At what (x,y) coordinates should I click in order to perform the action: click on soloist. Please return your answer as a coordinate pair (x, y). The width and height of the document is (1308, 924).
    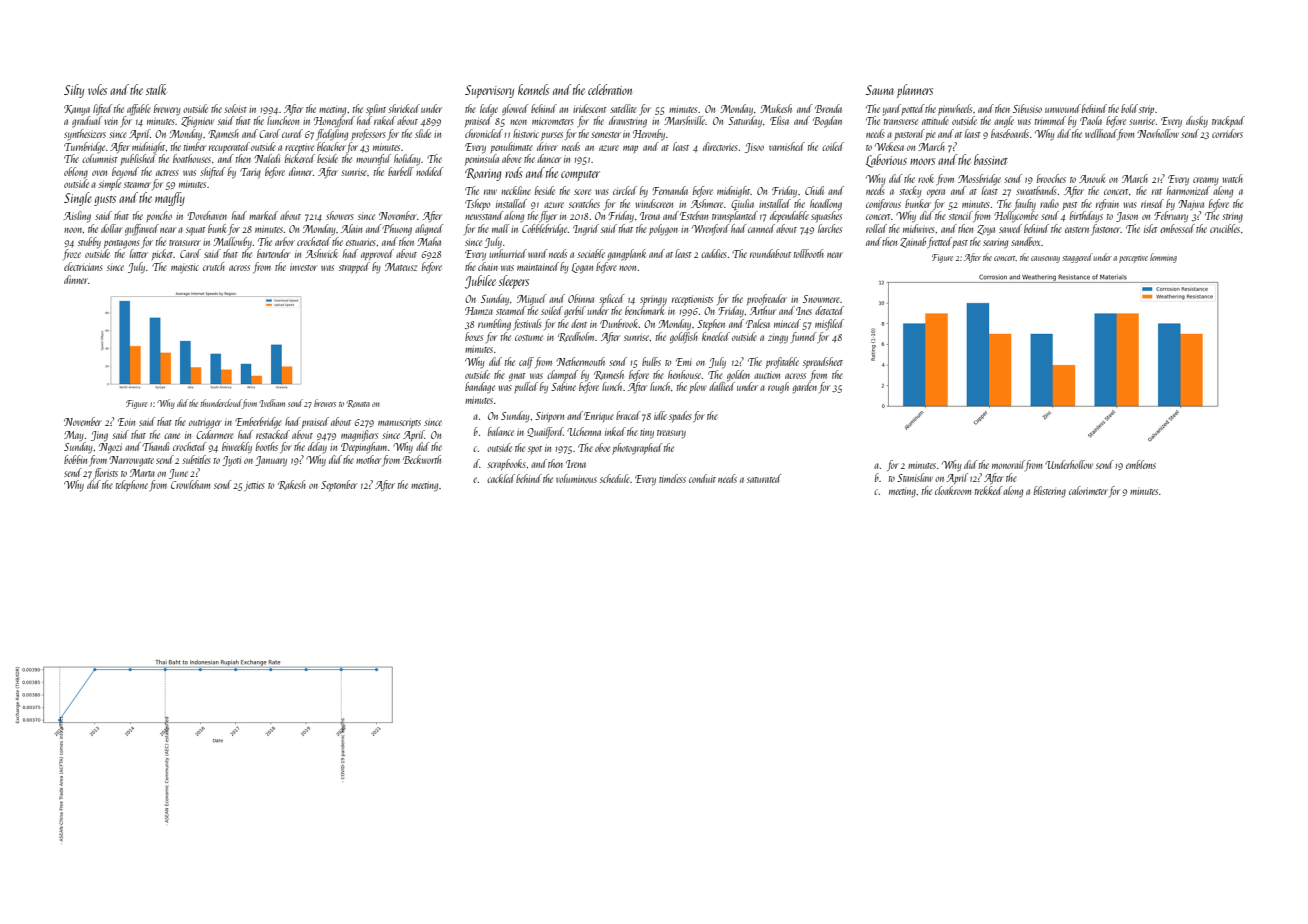
    Looking at the image, I should click on (235, 108).
